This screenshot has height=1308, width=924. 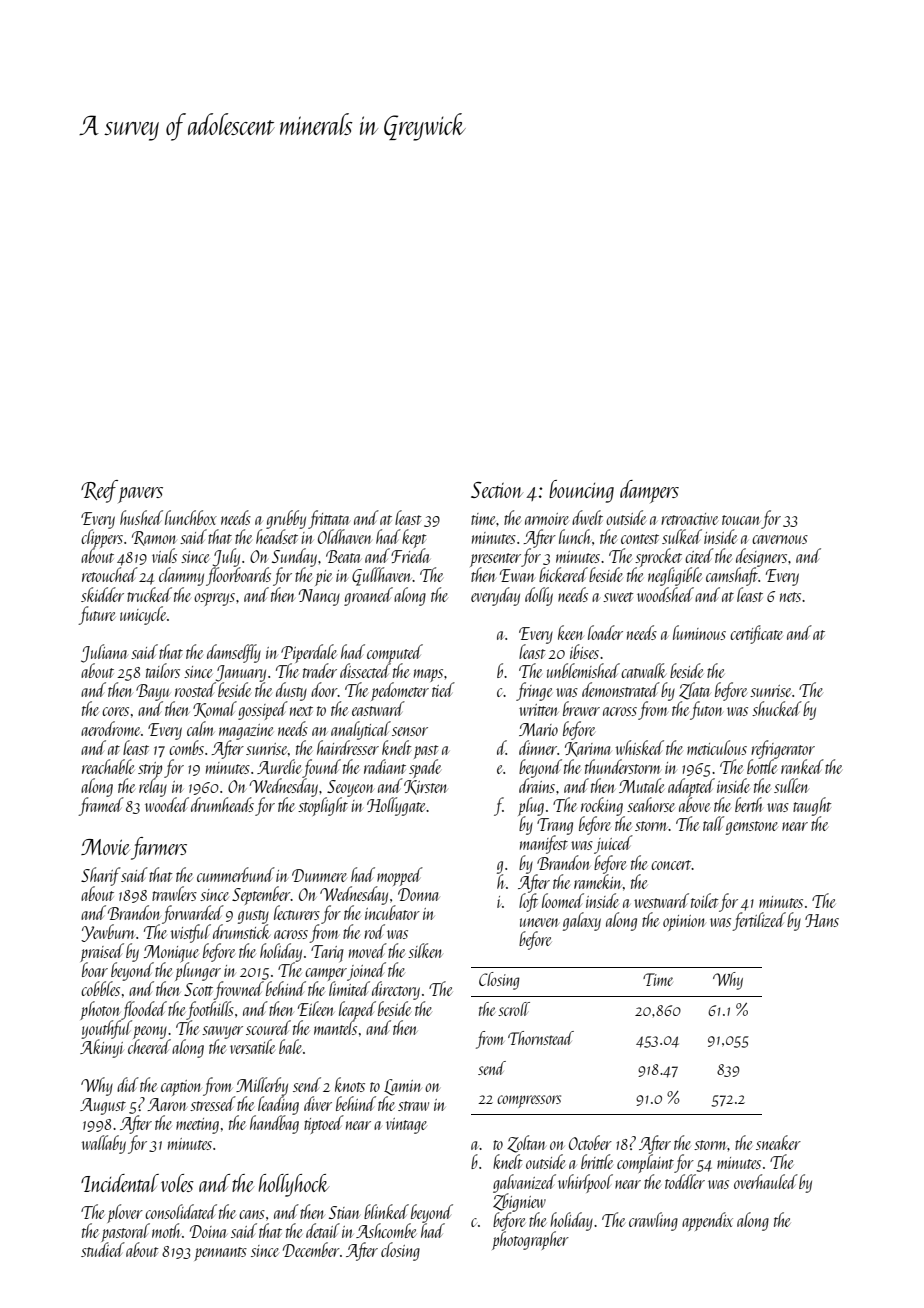 I want to click on spade, so click(x=425, y=768).
